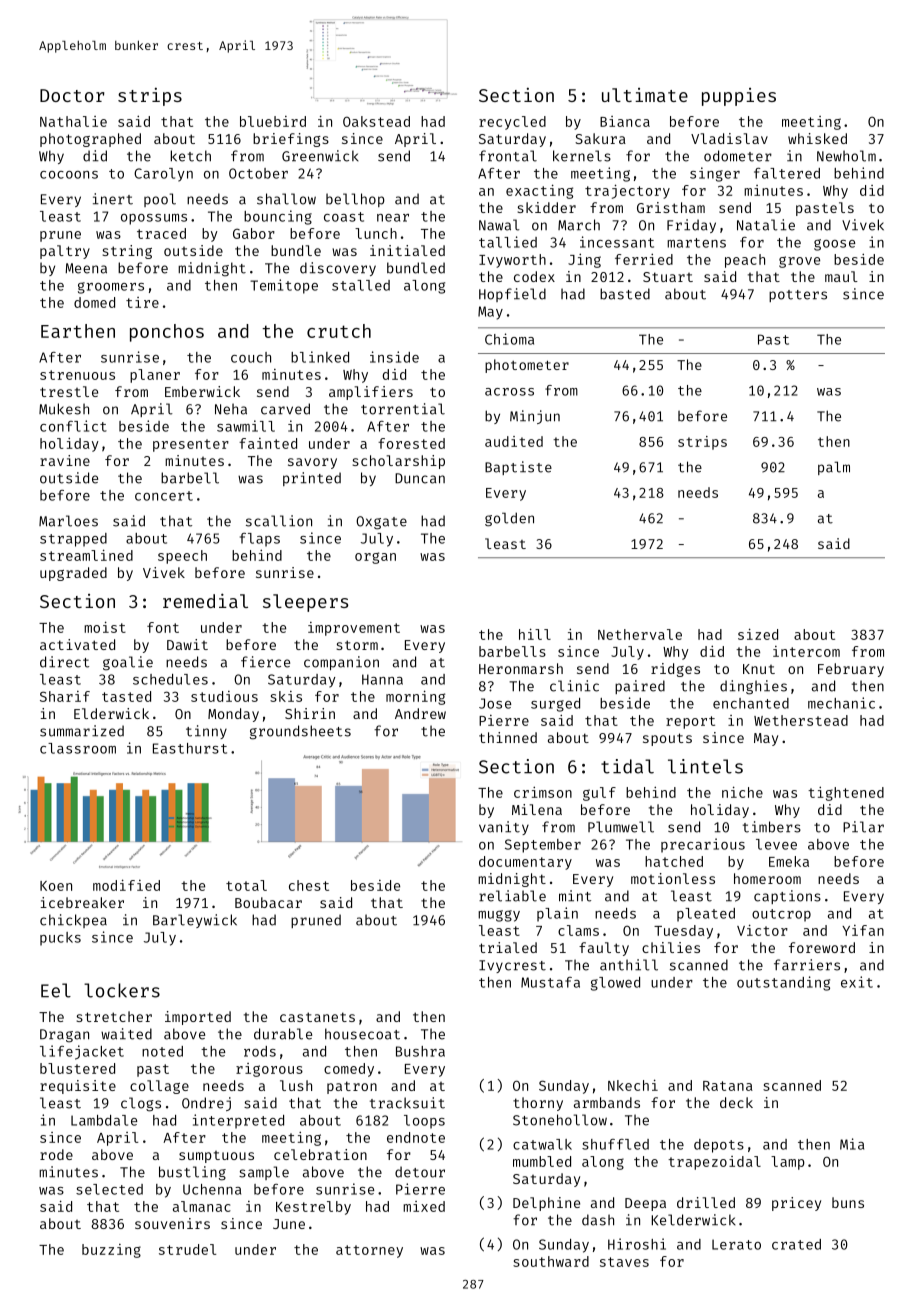 The width and height of the screenshot is (924, 1308). What do you see at coordinates (78, 748) in the screenshot?
I see `classroom` at bounding box center [78, 748].
